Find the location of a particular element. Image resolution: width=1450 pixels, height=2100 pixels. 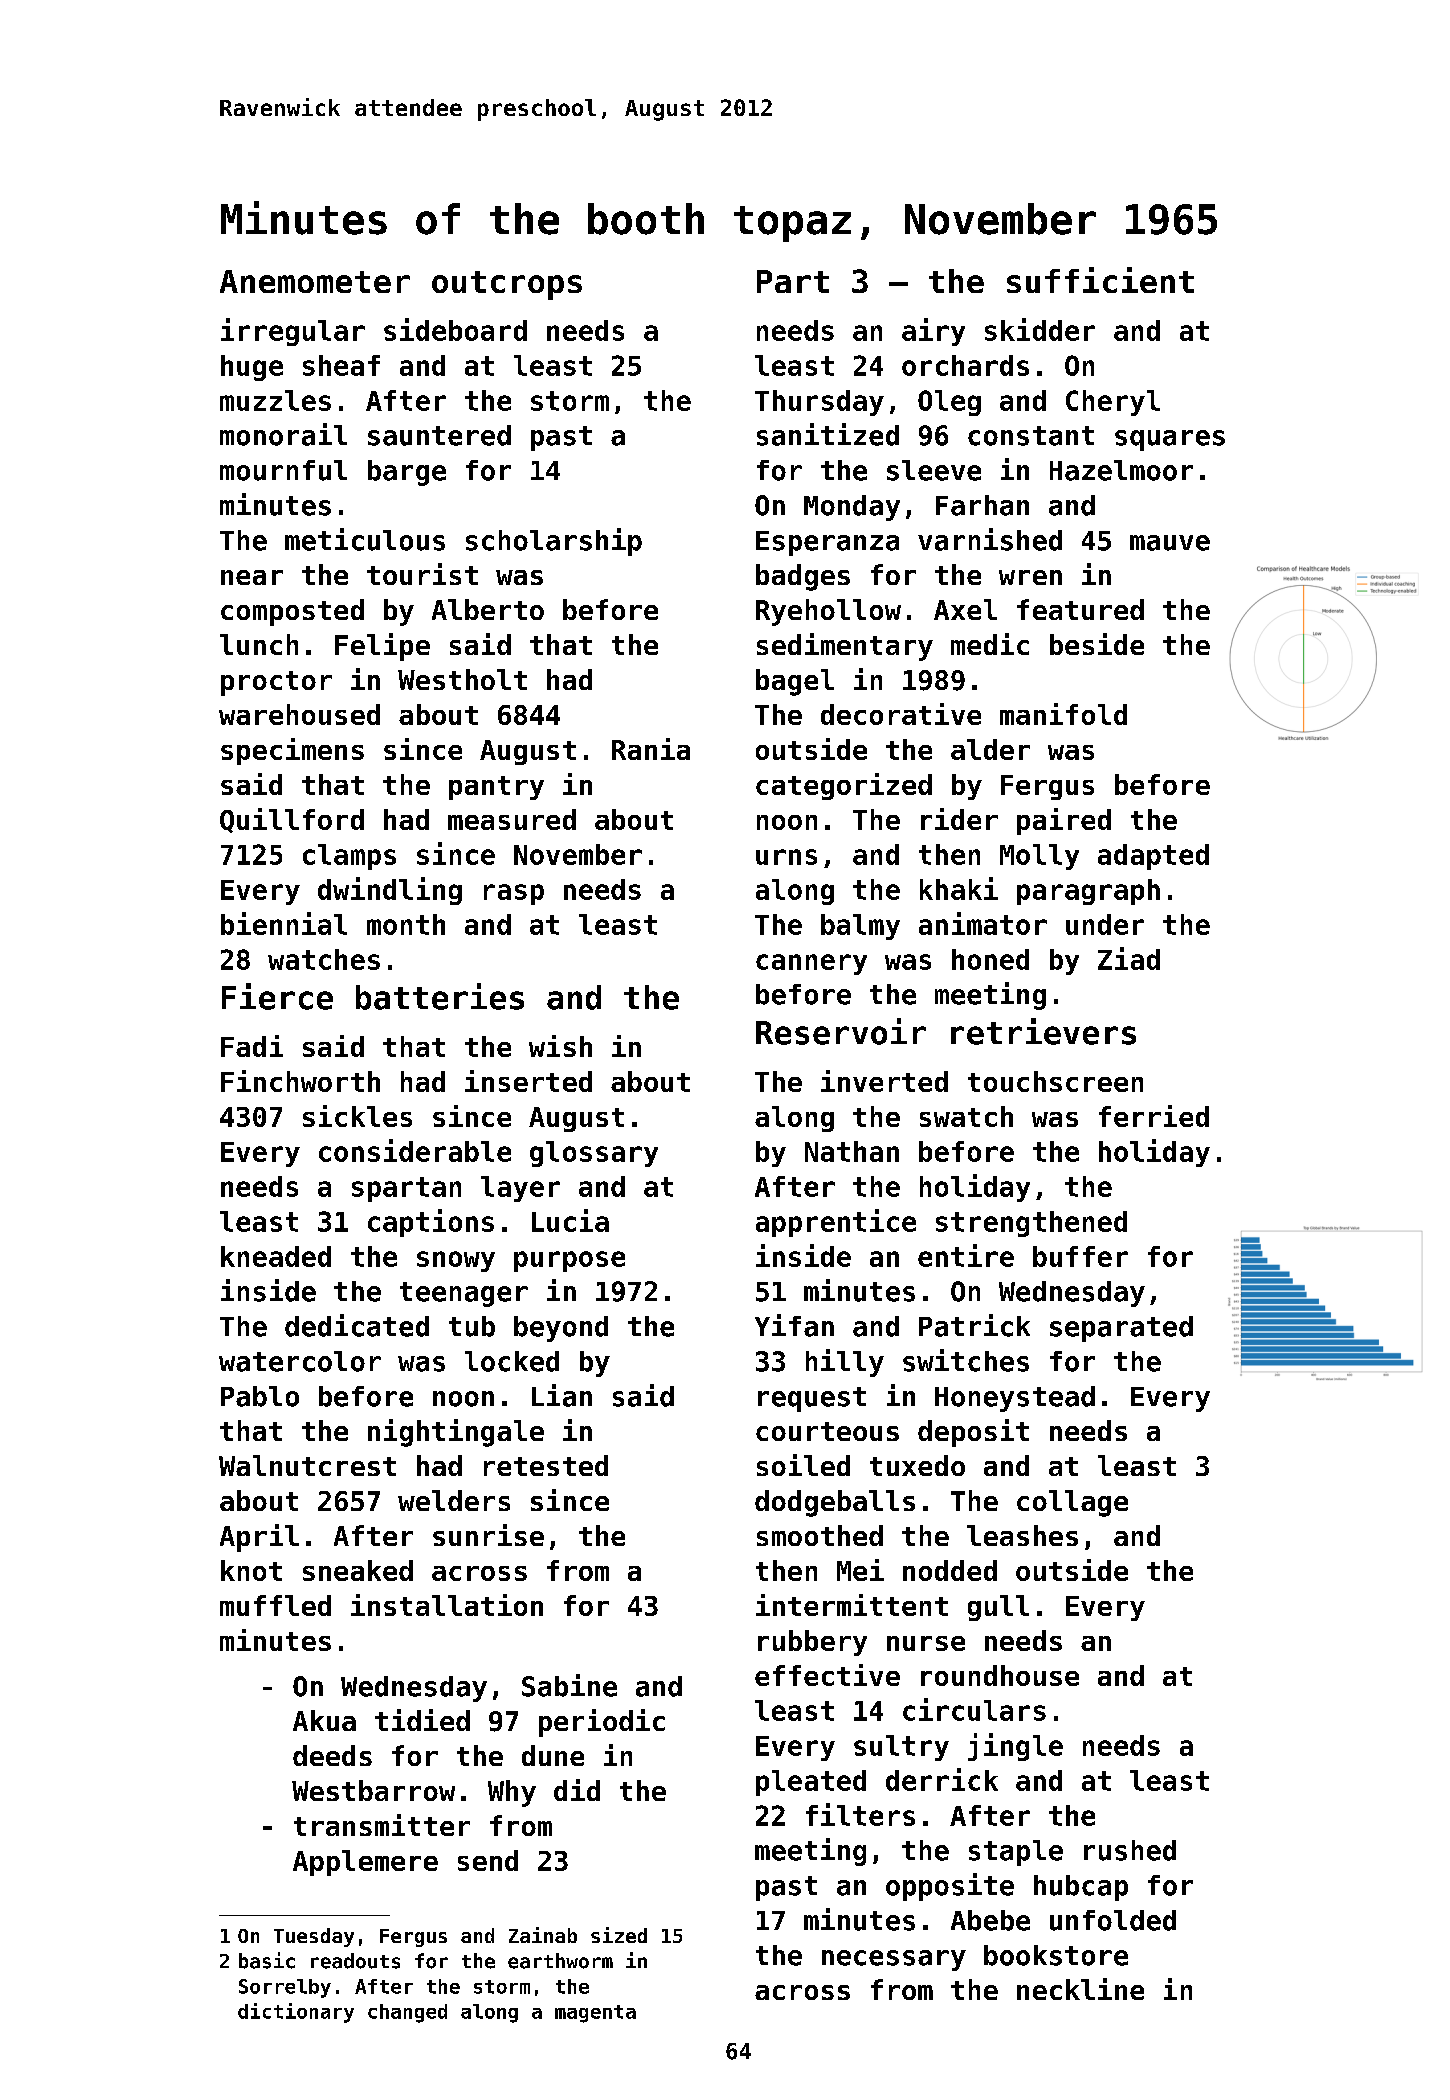

adapted is located at coordinates (1153, 857).
